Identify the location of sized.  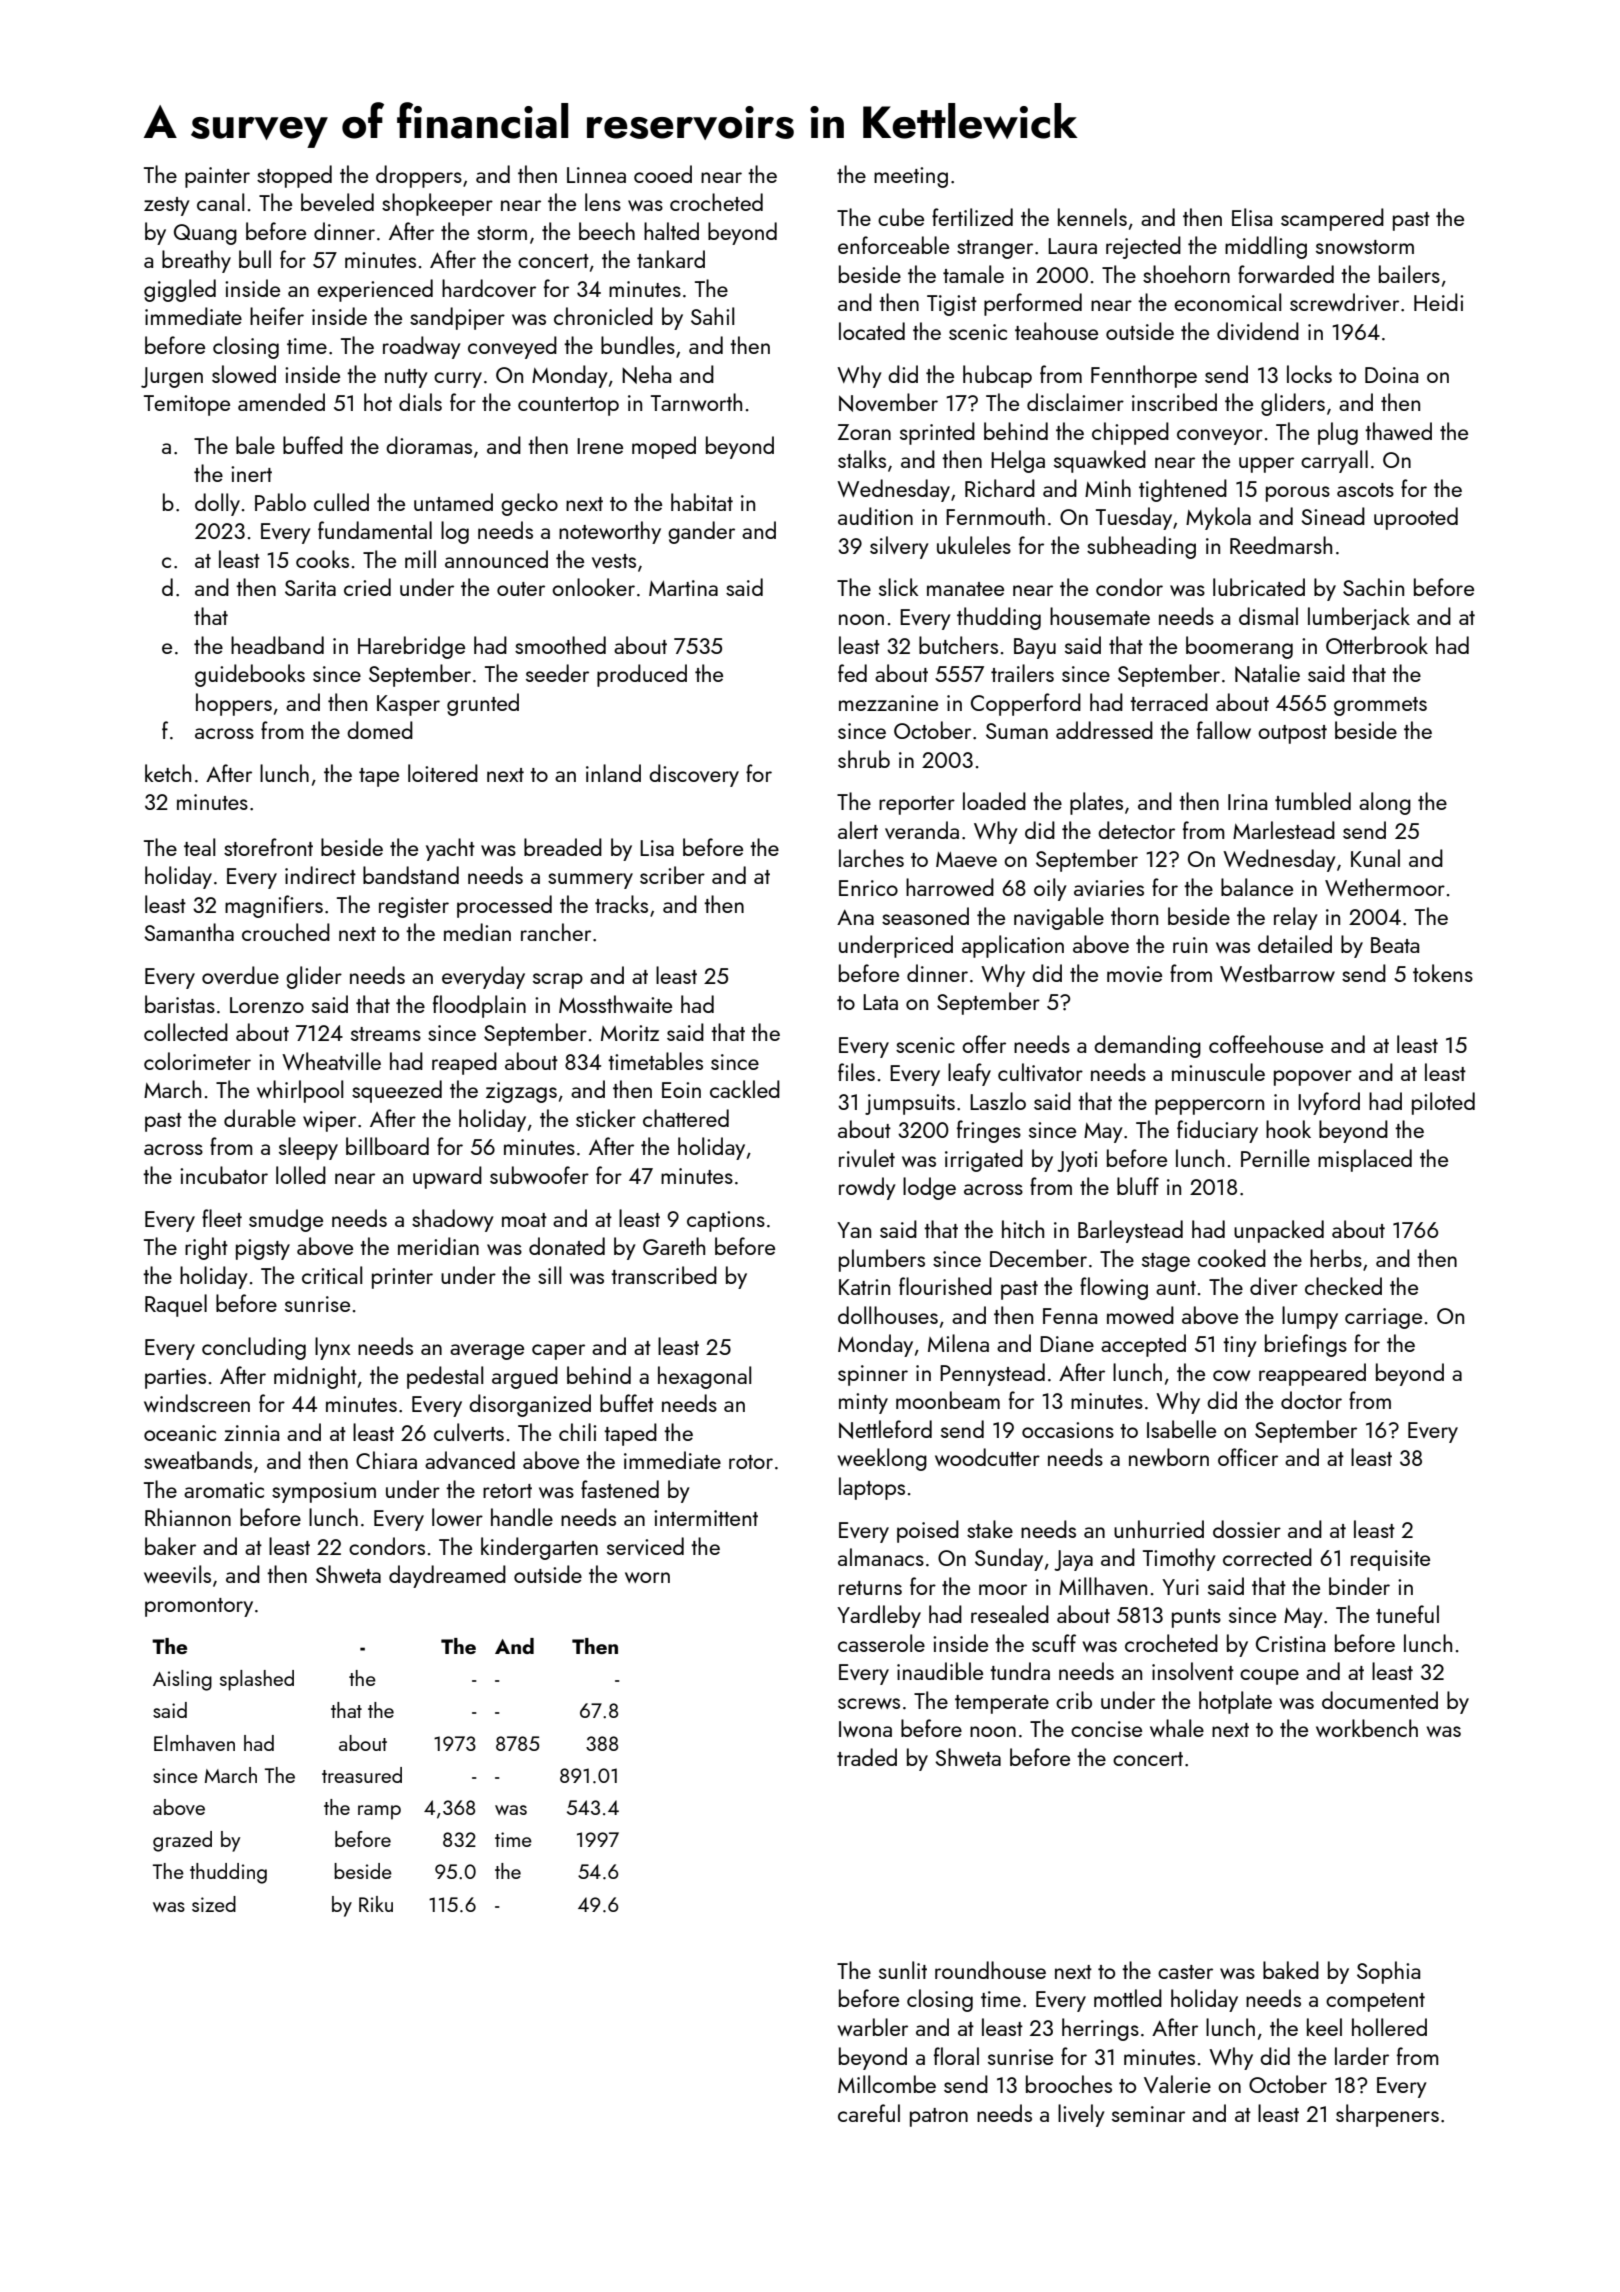
(214, 1904).
